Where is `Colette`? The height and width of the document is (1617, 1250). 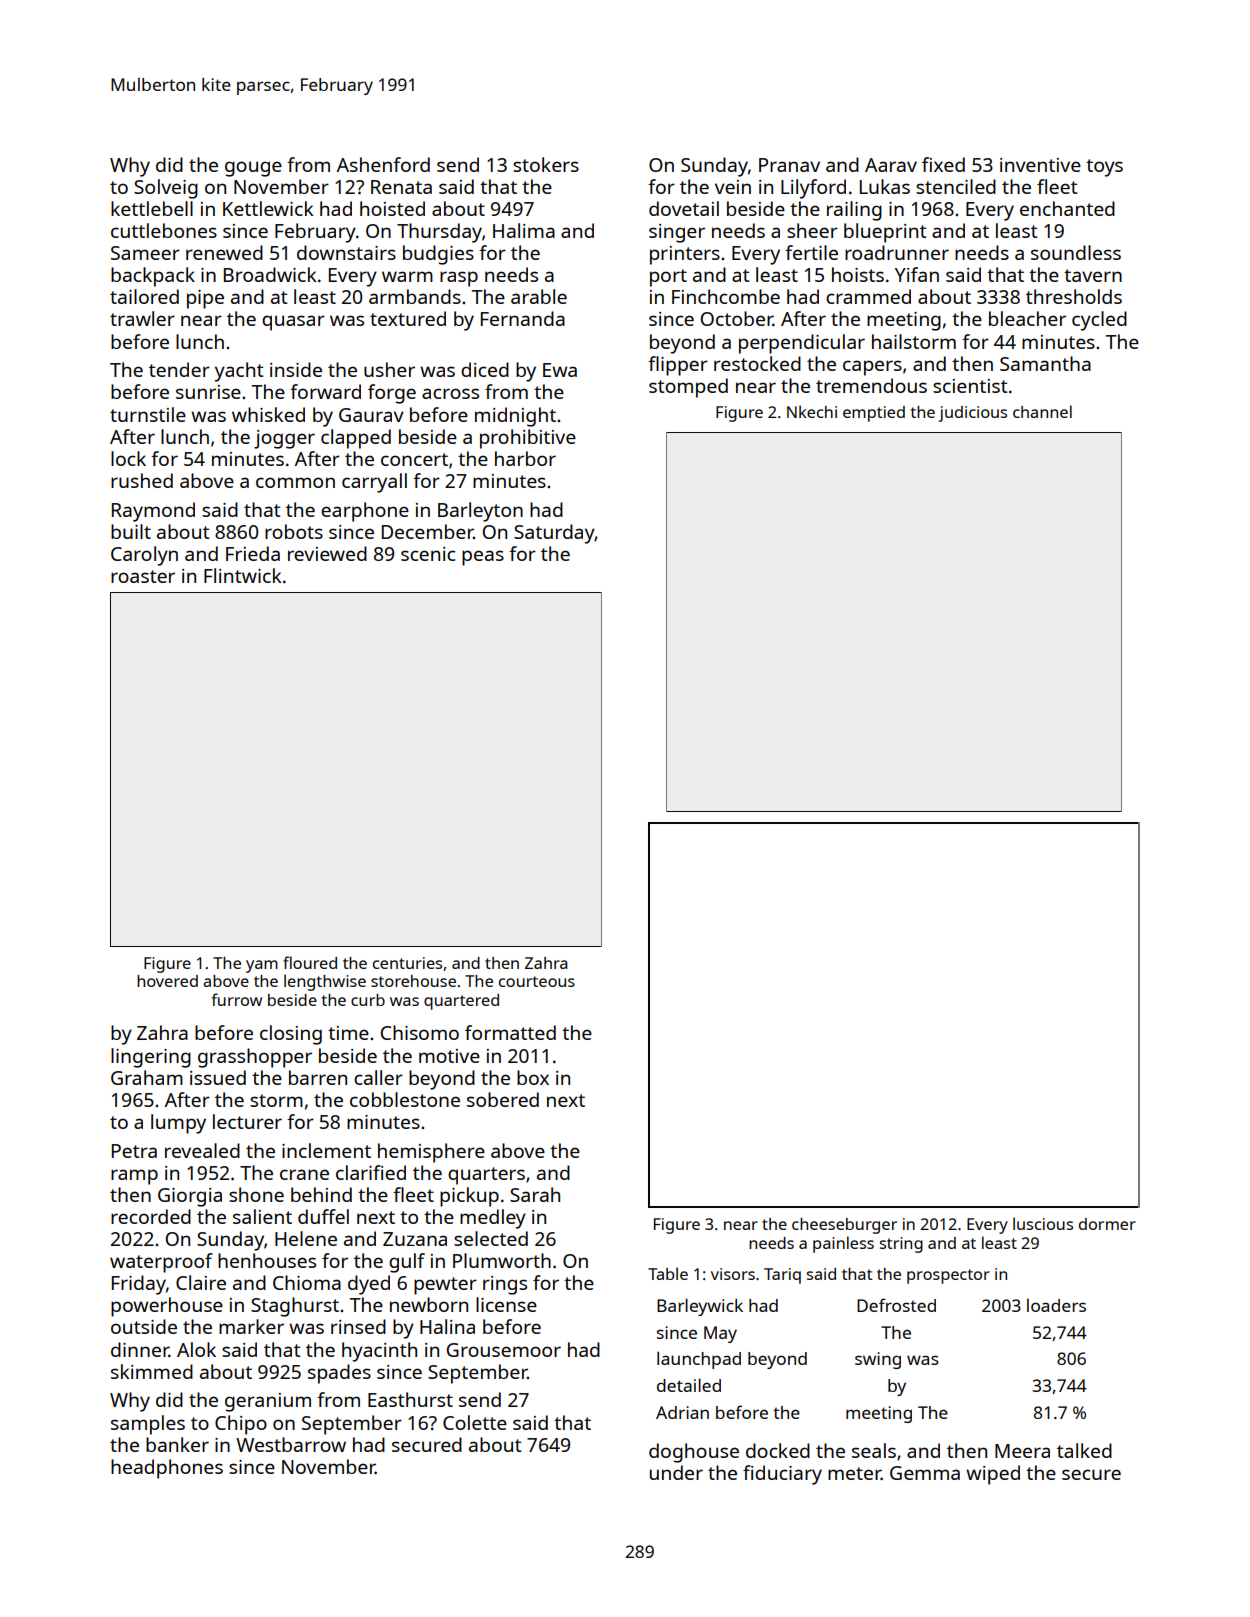
Colette is located at coordinates (475, 1422).
